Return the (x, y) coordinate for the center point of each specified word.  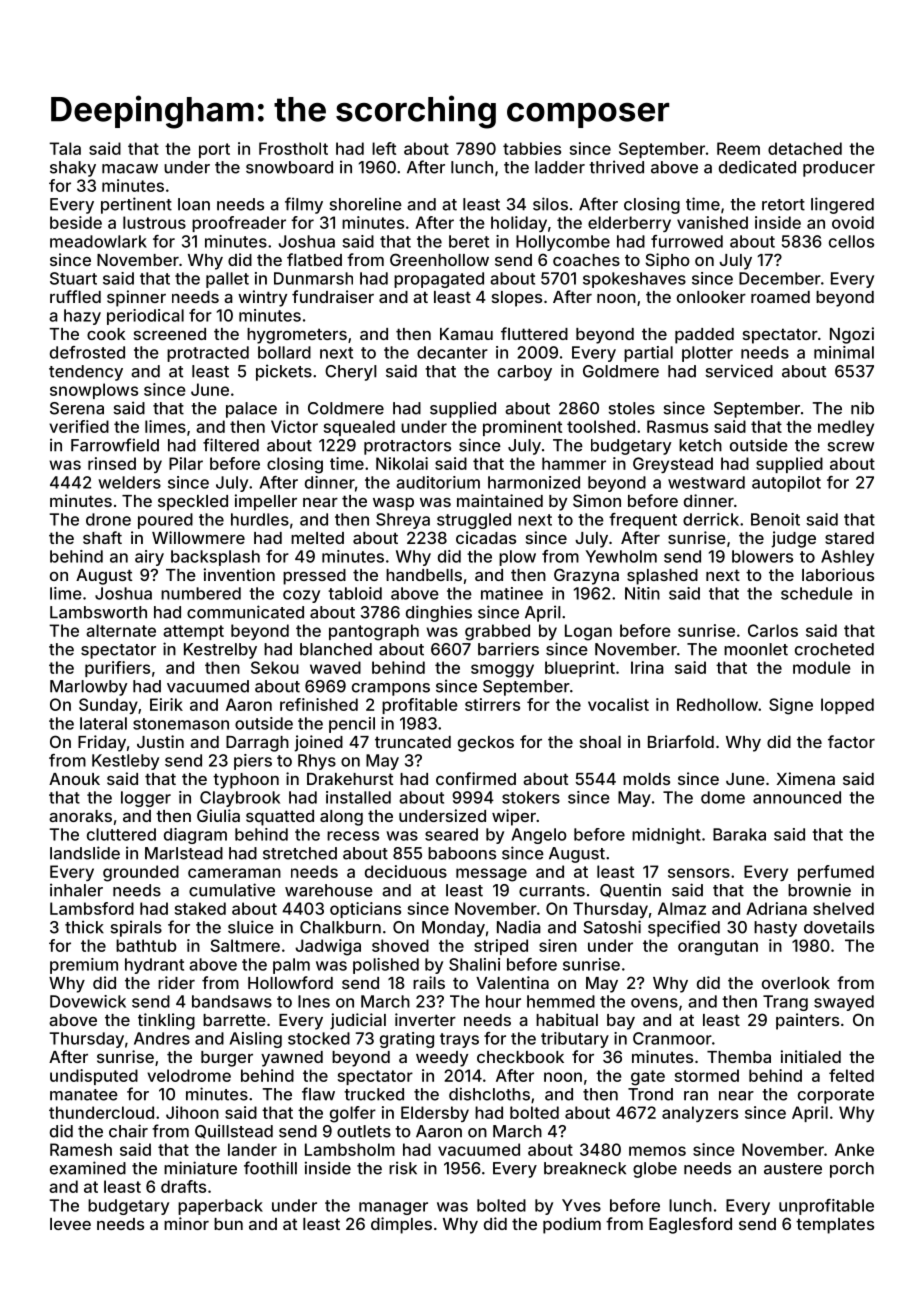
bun (228, 1224)
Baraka (739, 834)
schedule (817, 593)
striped (501, 947)
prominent (522, 428)
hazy (82, 317)
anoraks (80, 816)
